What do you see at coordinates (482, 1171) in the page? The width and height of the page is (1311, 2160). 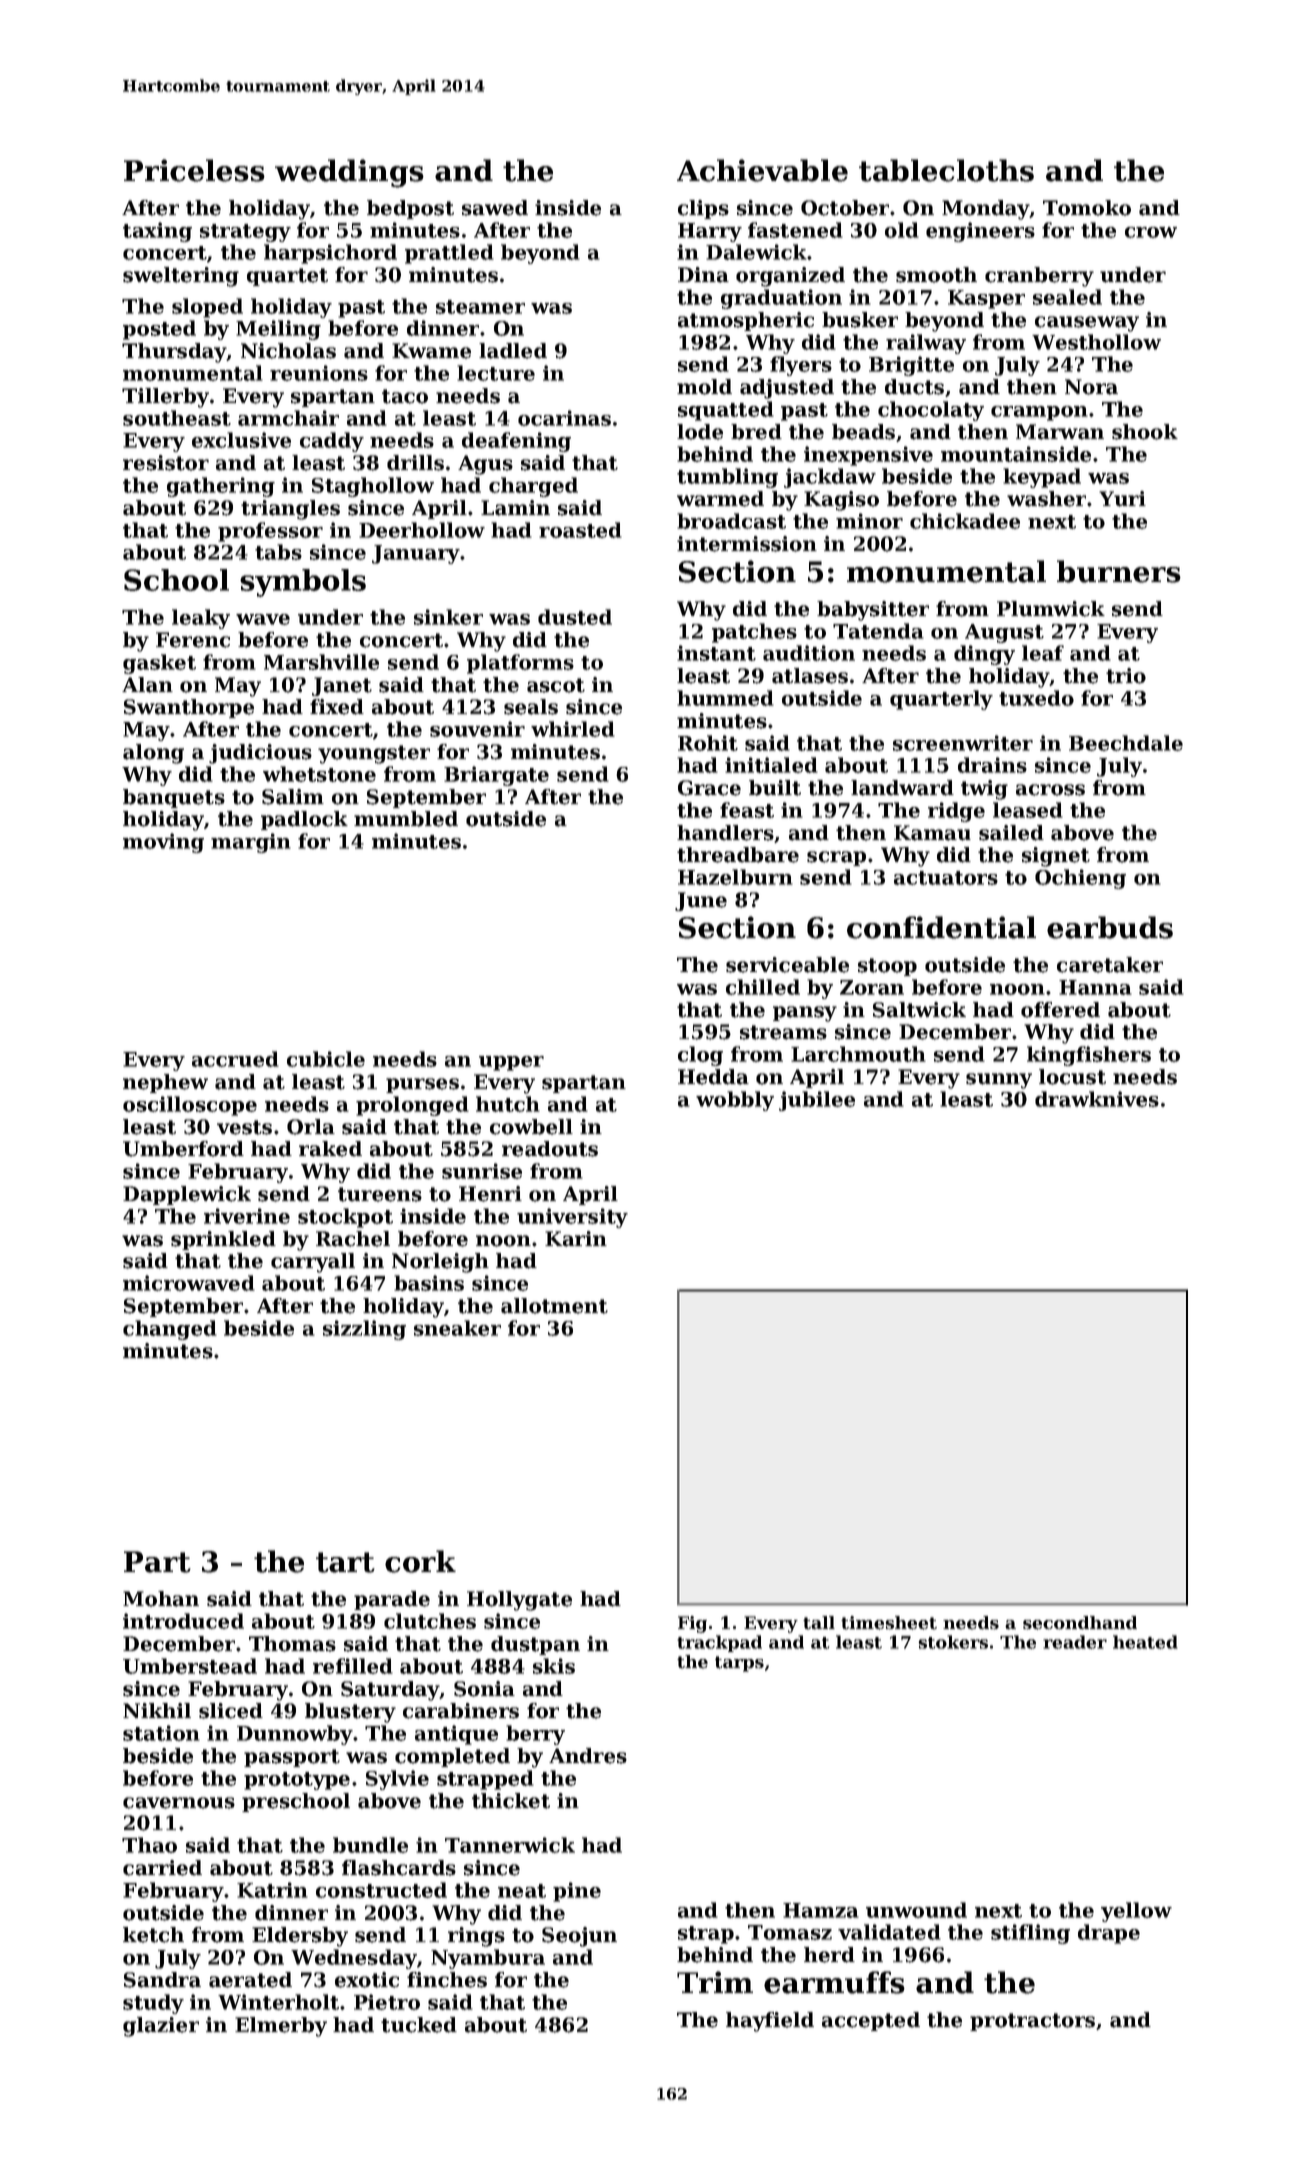 I see `sunrise` at bounding box center [482, 1171].
